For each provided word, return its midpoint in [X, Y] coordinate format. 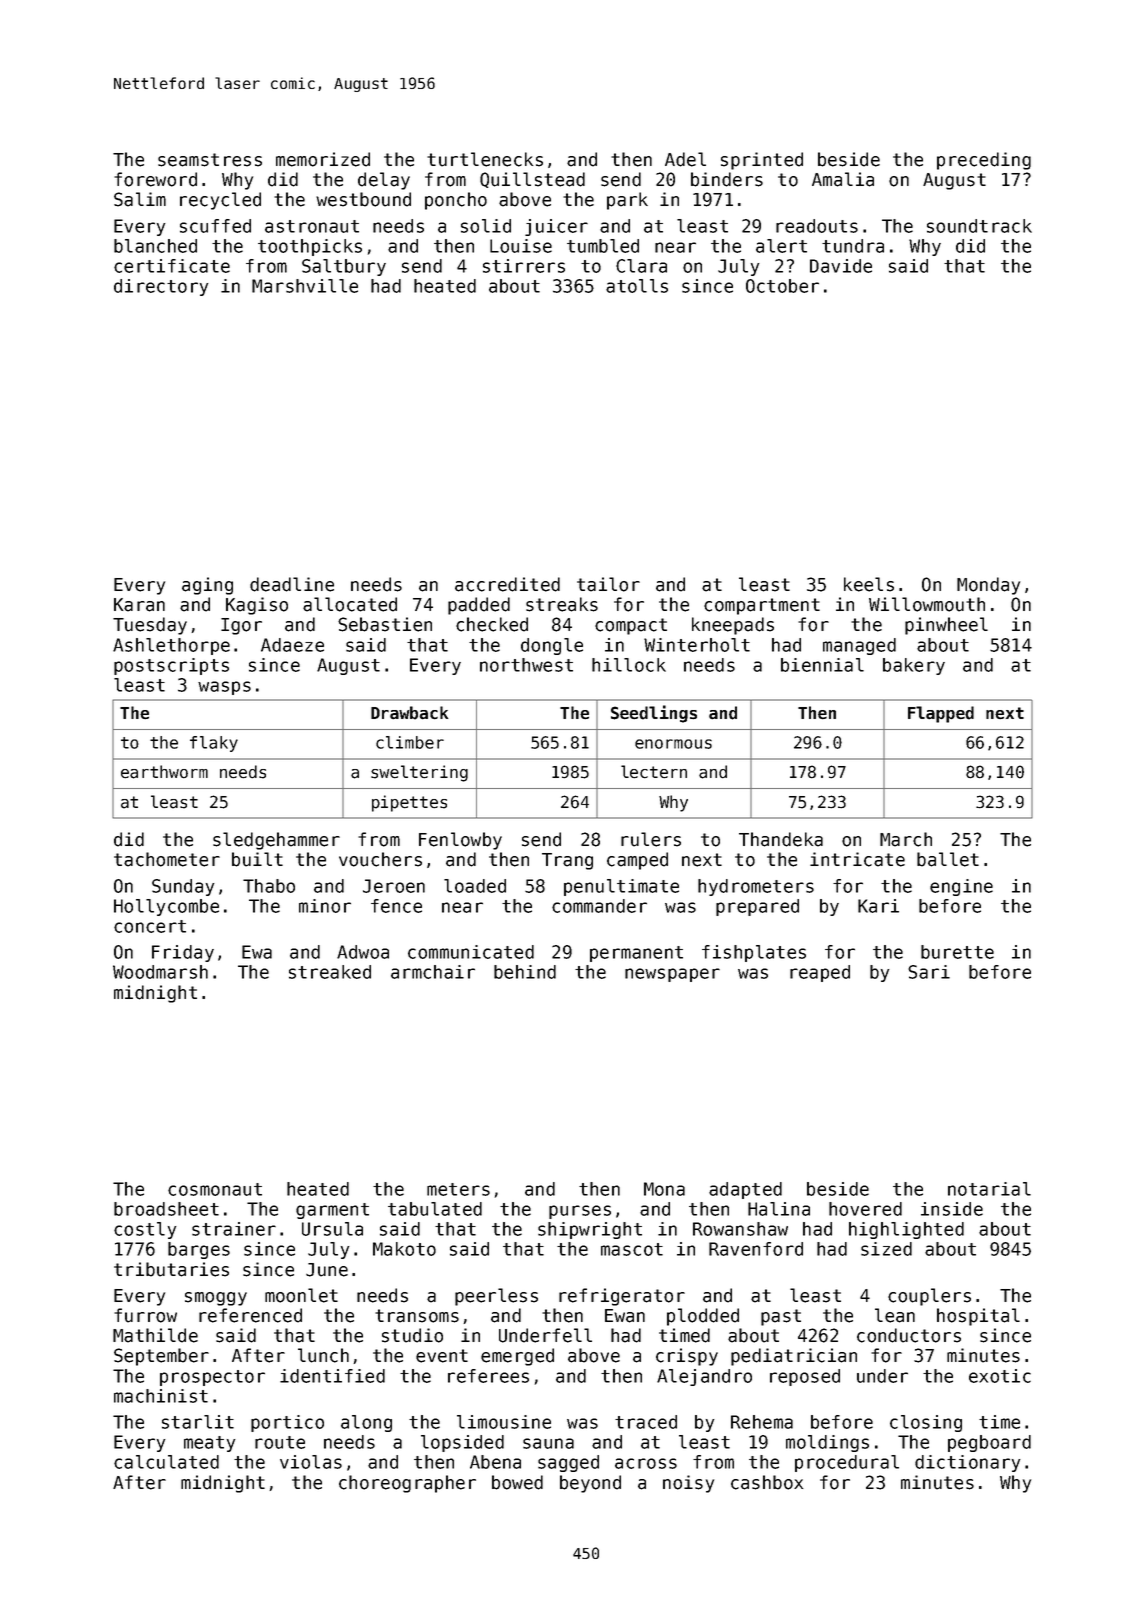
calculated [166, 1462]
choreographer [407, 1484]
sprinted [762, 161]
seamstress [210, 160]
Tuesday [150, 626]
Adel [685, 159]
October [782, 286]
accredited [507, 584]
